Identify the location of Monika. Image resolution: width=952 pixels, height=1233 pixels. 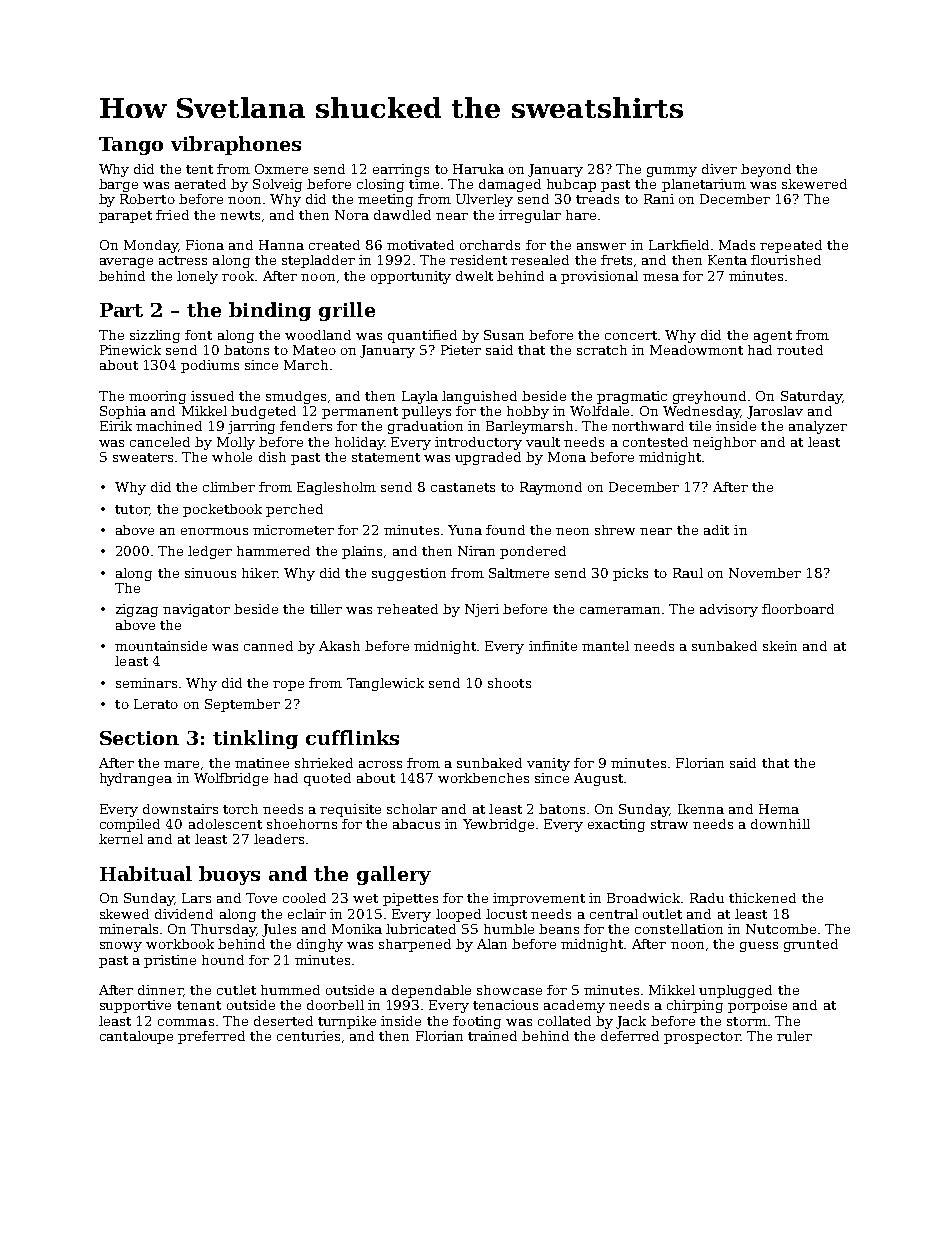
(357, 929).
